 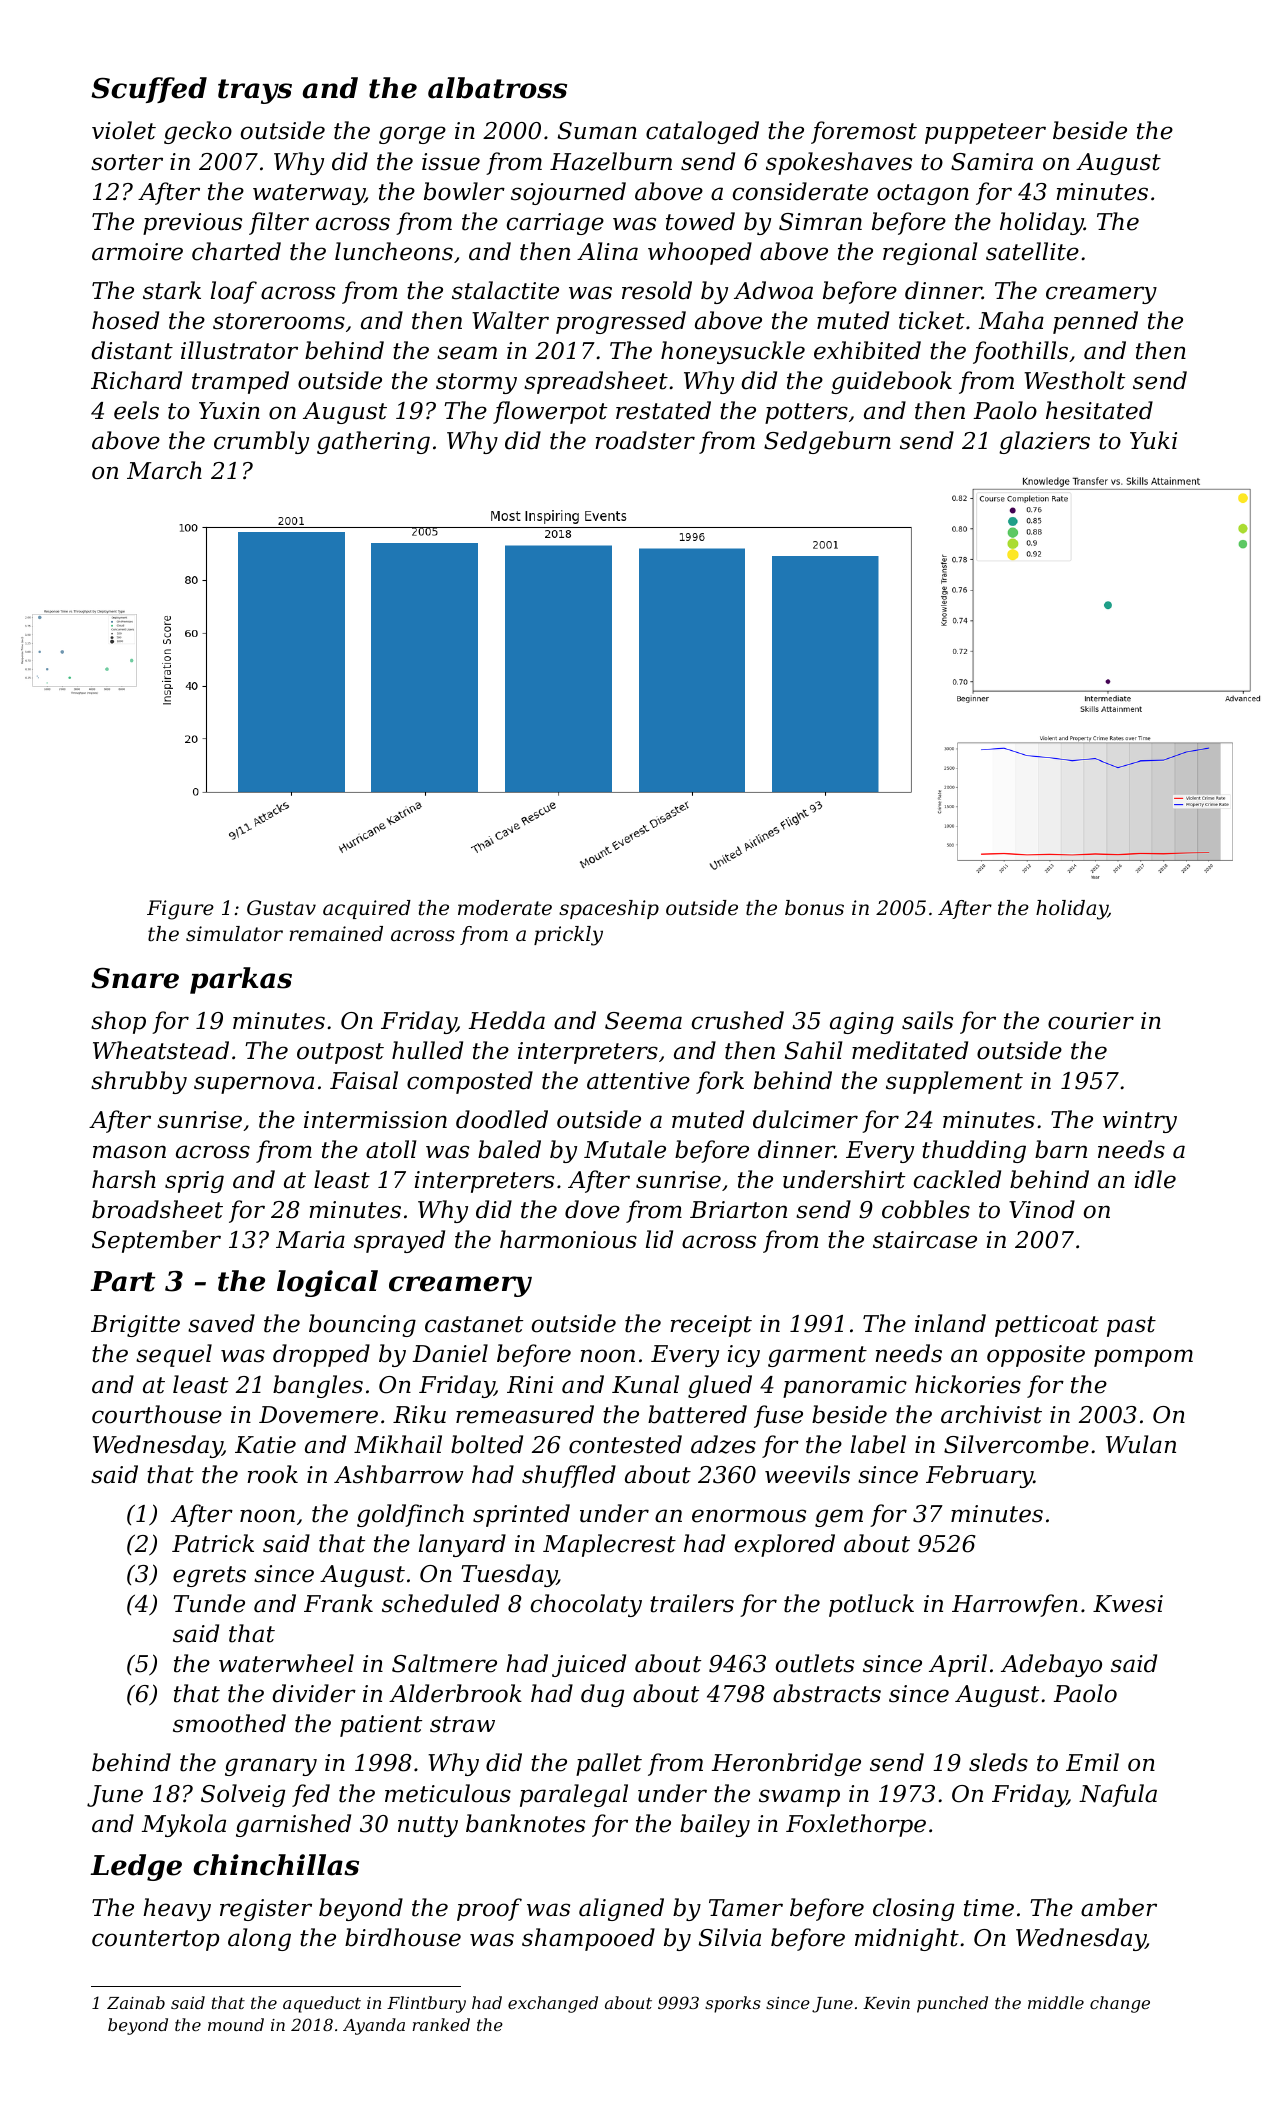 What do you see at coordinates (310, 1240) in the screenshot?
I see `Maria` at bounding box center [310, 1240].
